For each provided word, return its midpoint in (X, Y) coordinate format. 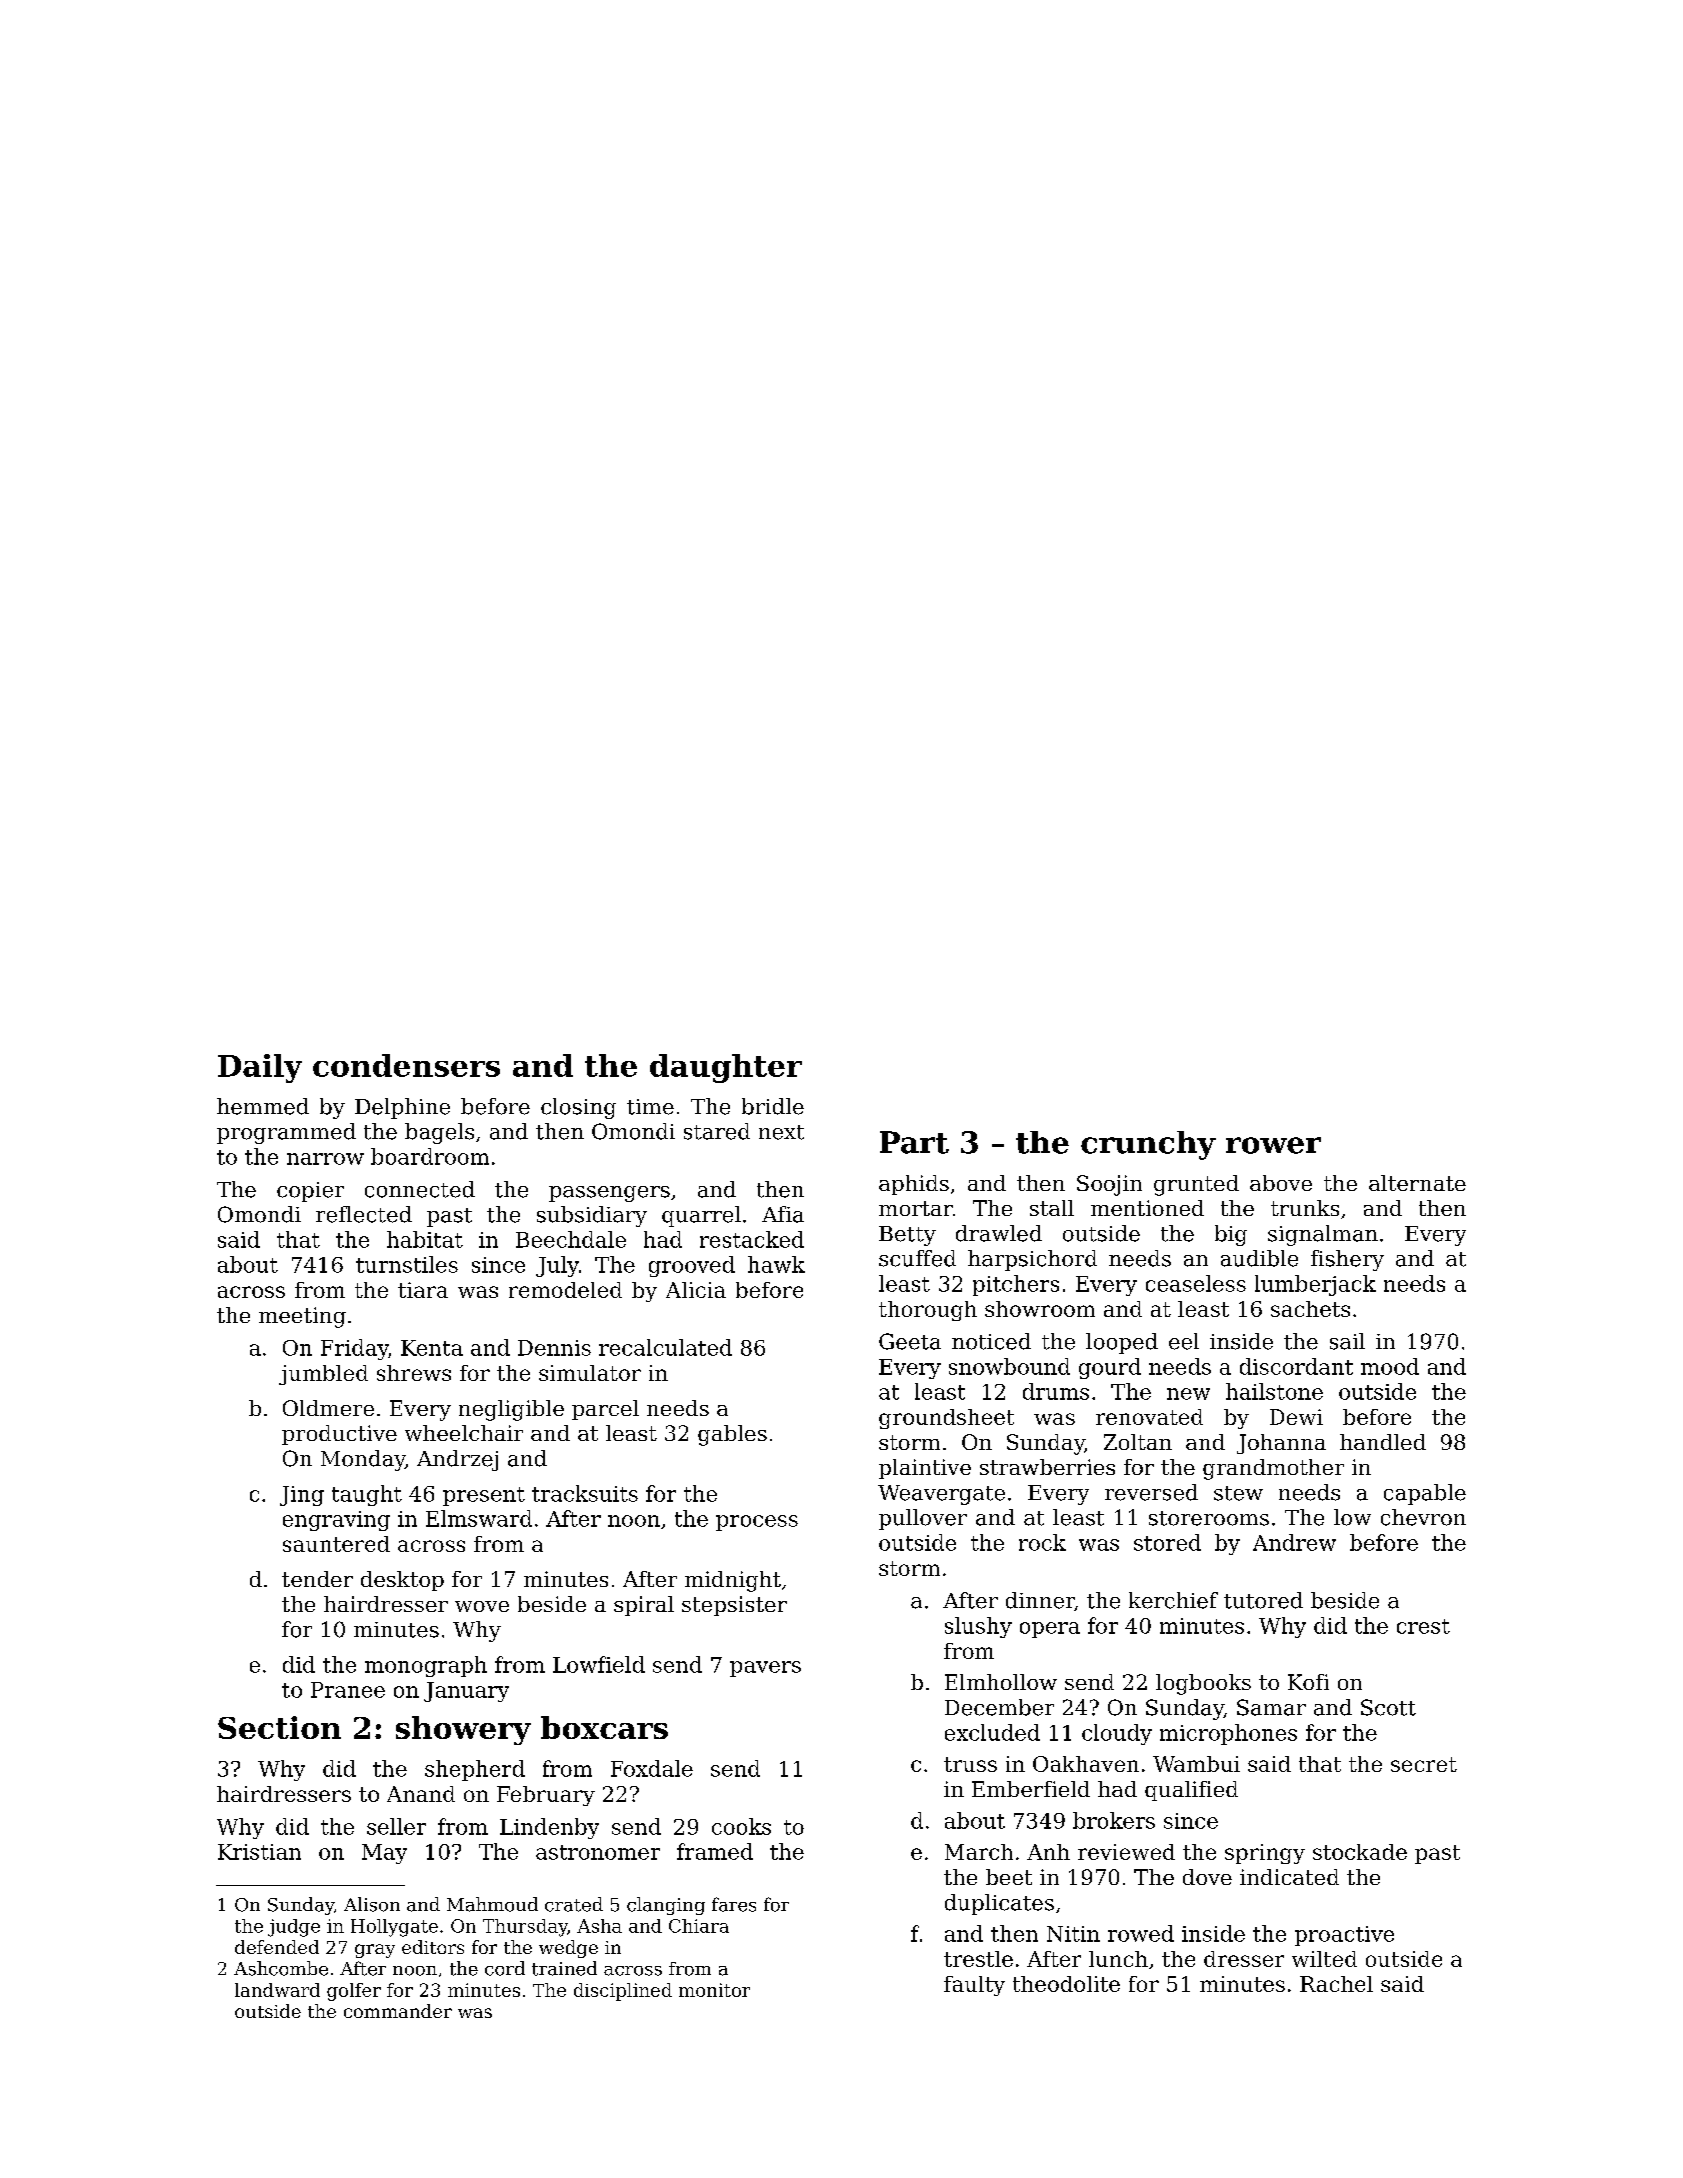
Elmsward (479, 1518)
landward (277, 1990)
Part (914, 1142)
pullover (923, 1519)
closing (578, 1108)
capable (1425, 1494)
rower (1273, 1145)
